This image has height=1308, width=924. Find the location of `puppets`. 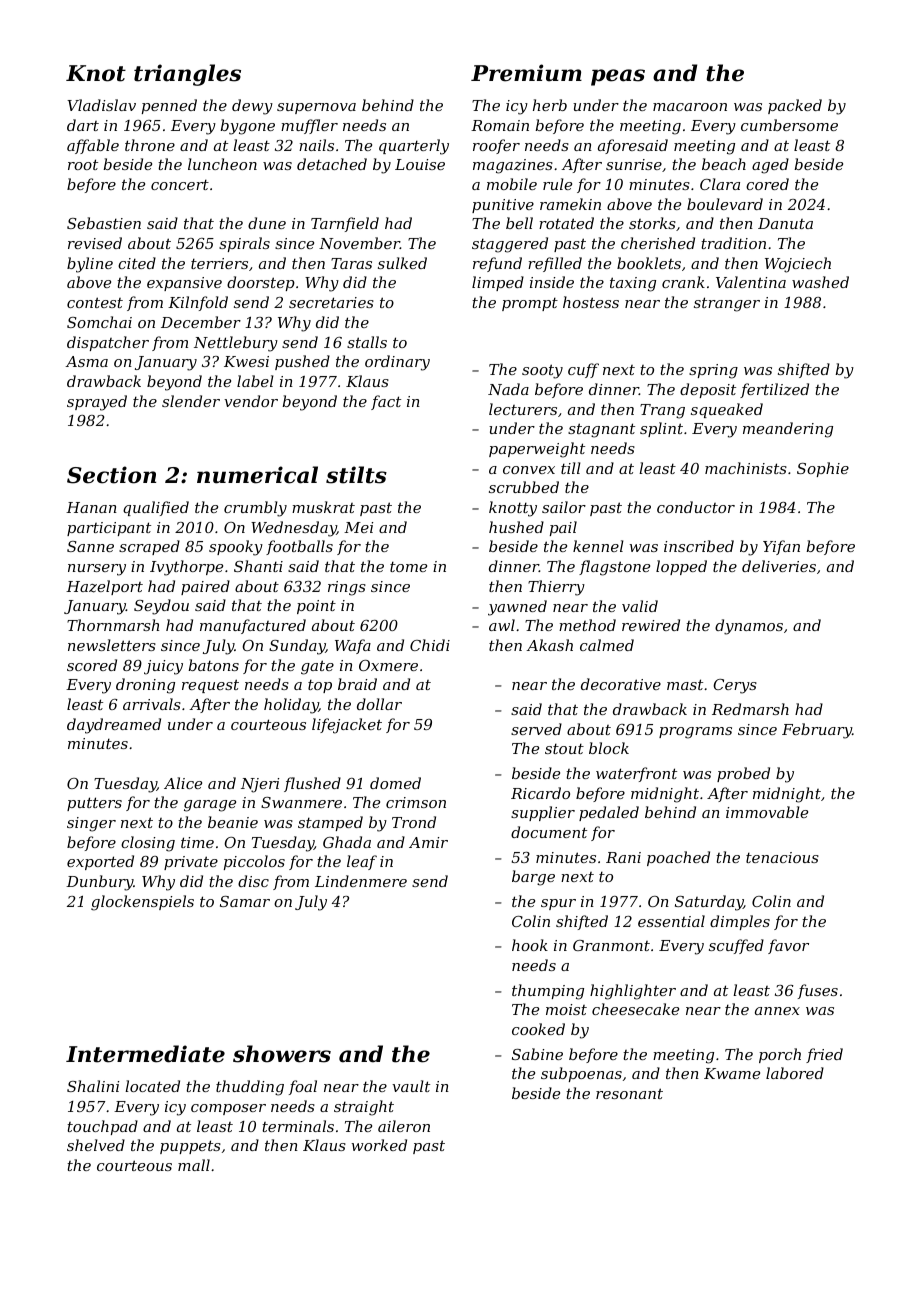

puppets is located at coordinates (190, 1147).
